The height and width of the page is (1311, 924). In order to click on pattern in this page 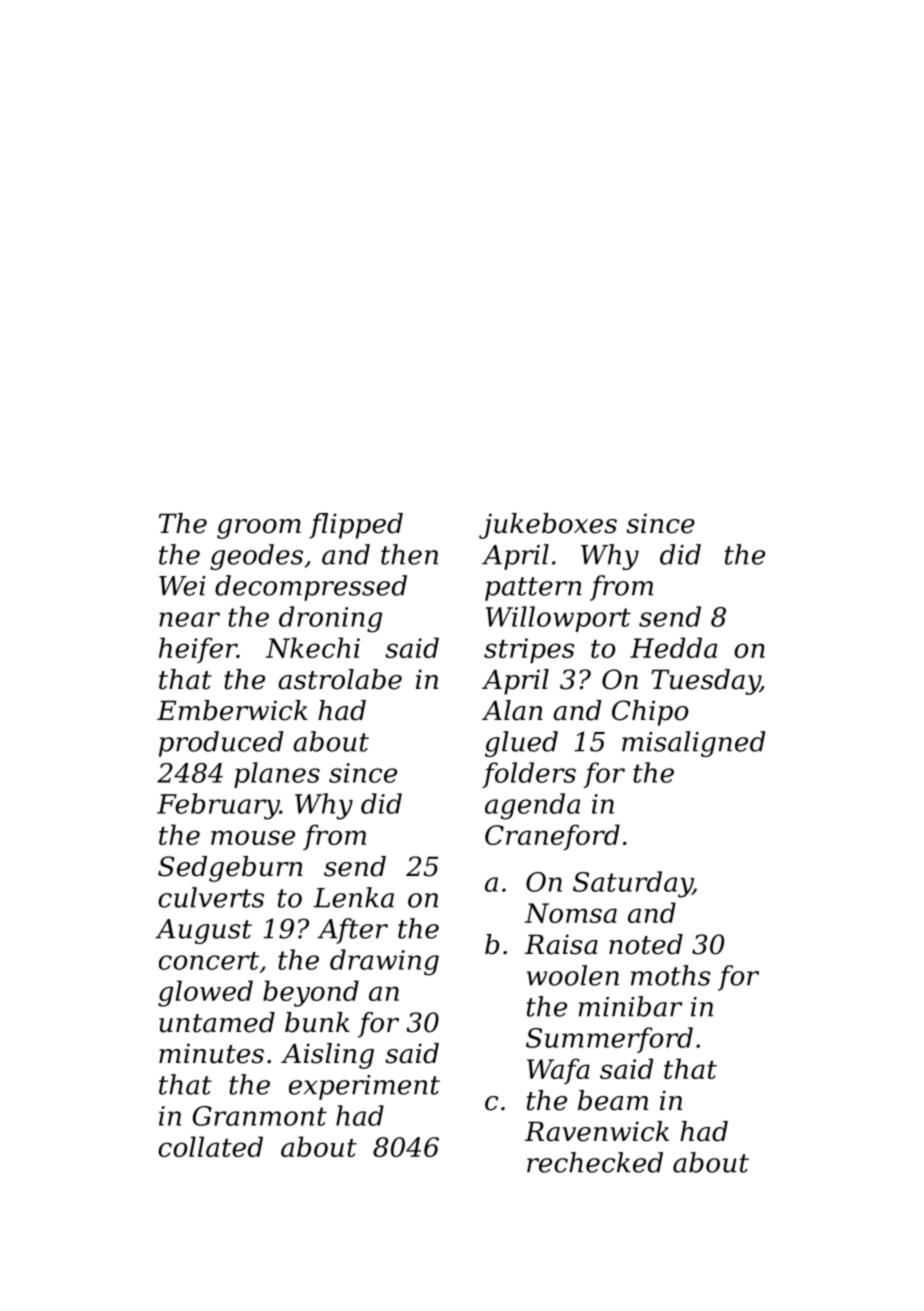, I will do `click(533, 589)`.
